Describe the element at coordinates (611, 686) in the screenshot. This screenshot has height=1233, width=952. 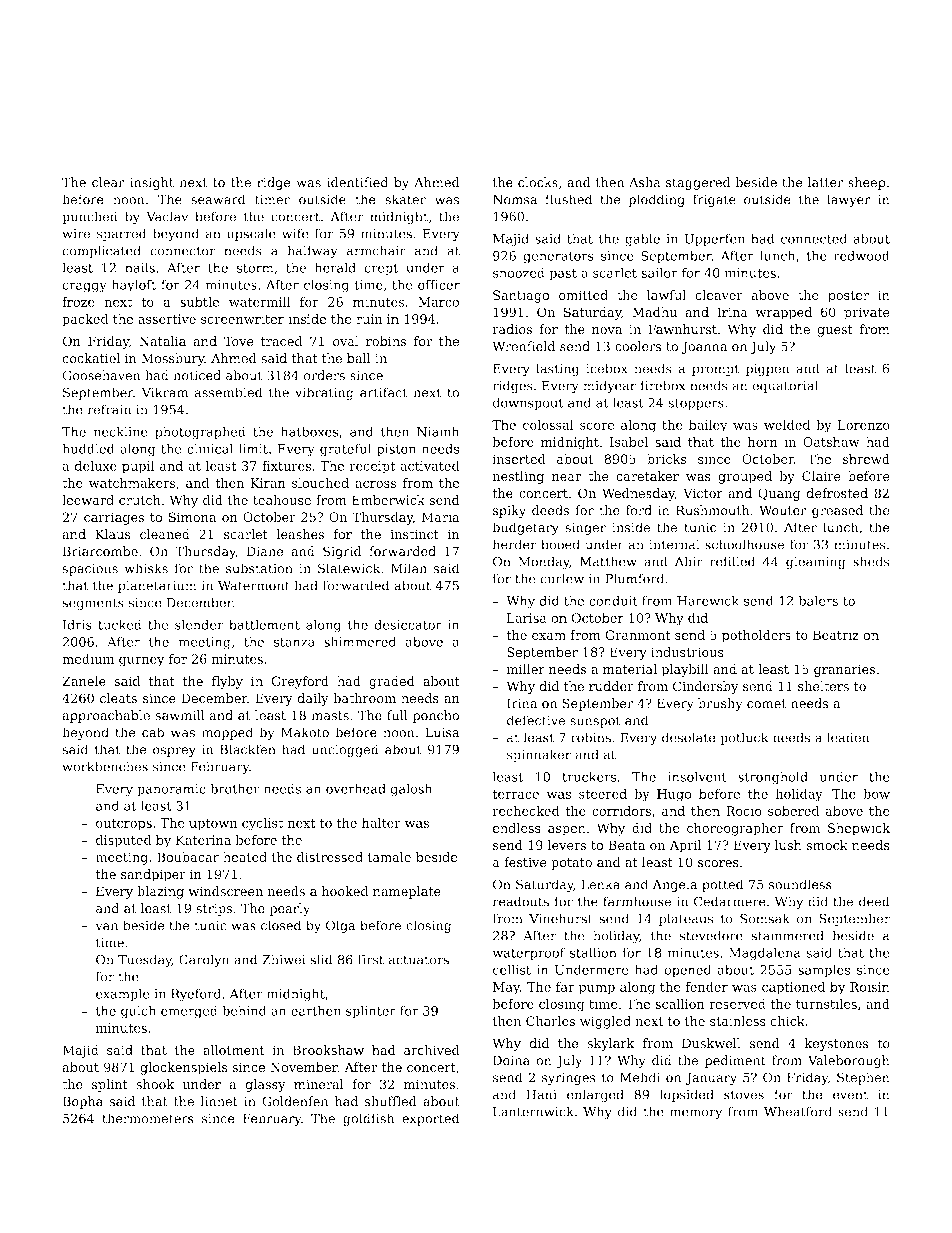
I see `rudder` at that location.
